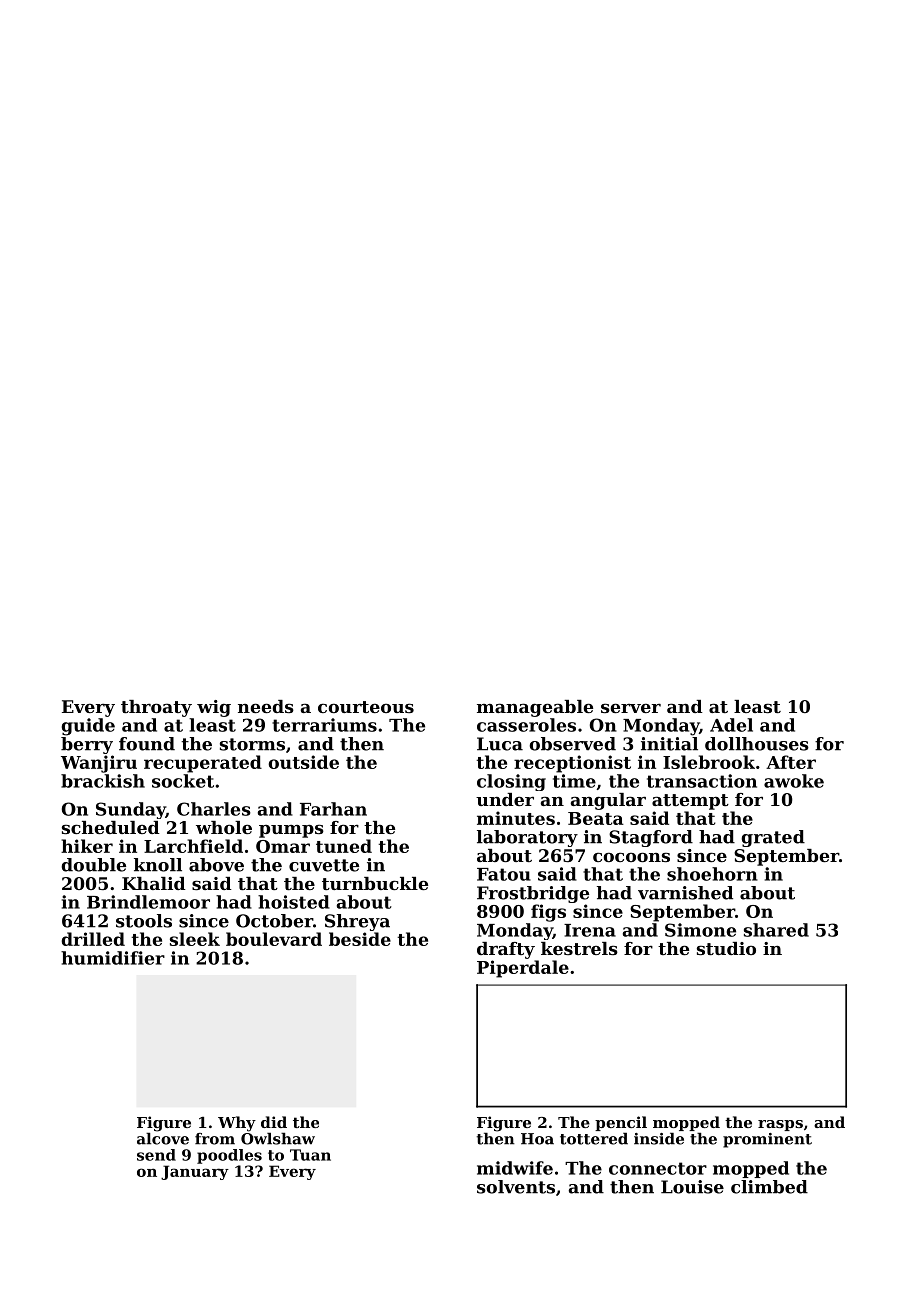  Describe the element at coordinates (726, 948) in the image. I see `studio` at that location.
